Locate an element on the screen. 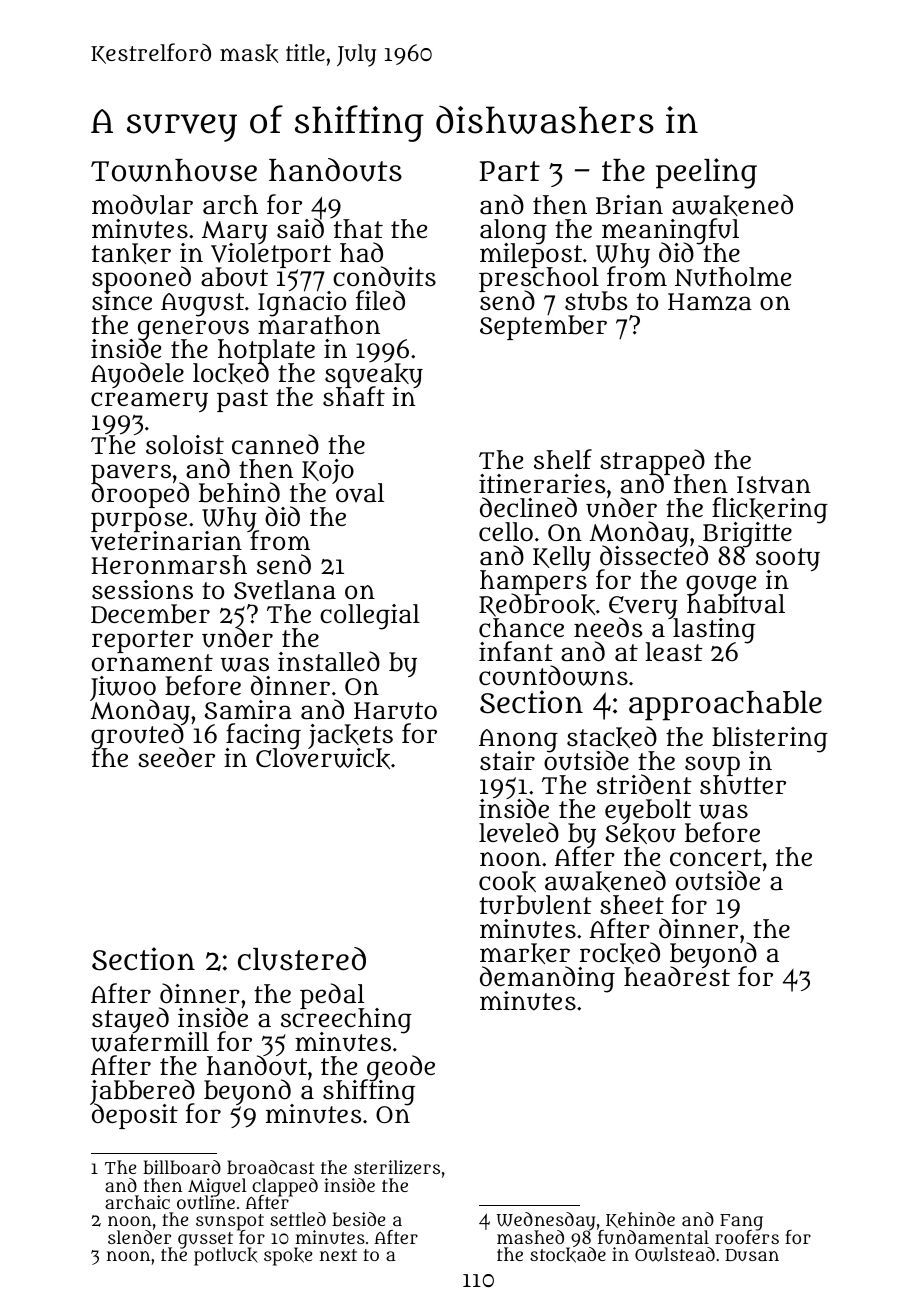 This screenshot has width=924, height=1314. peeling is located at coordinates (706, 173).
